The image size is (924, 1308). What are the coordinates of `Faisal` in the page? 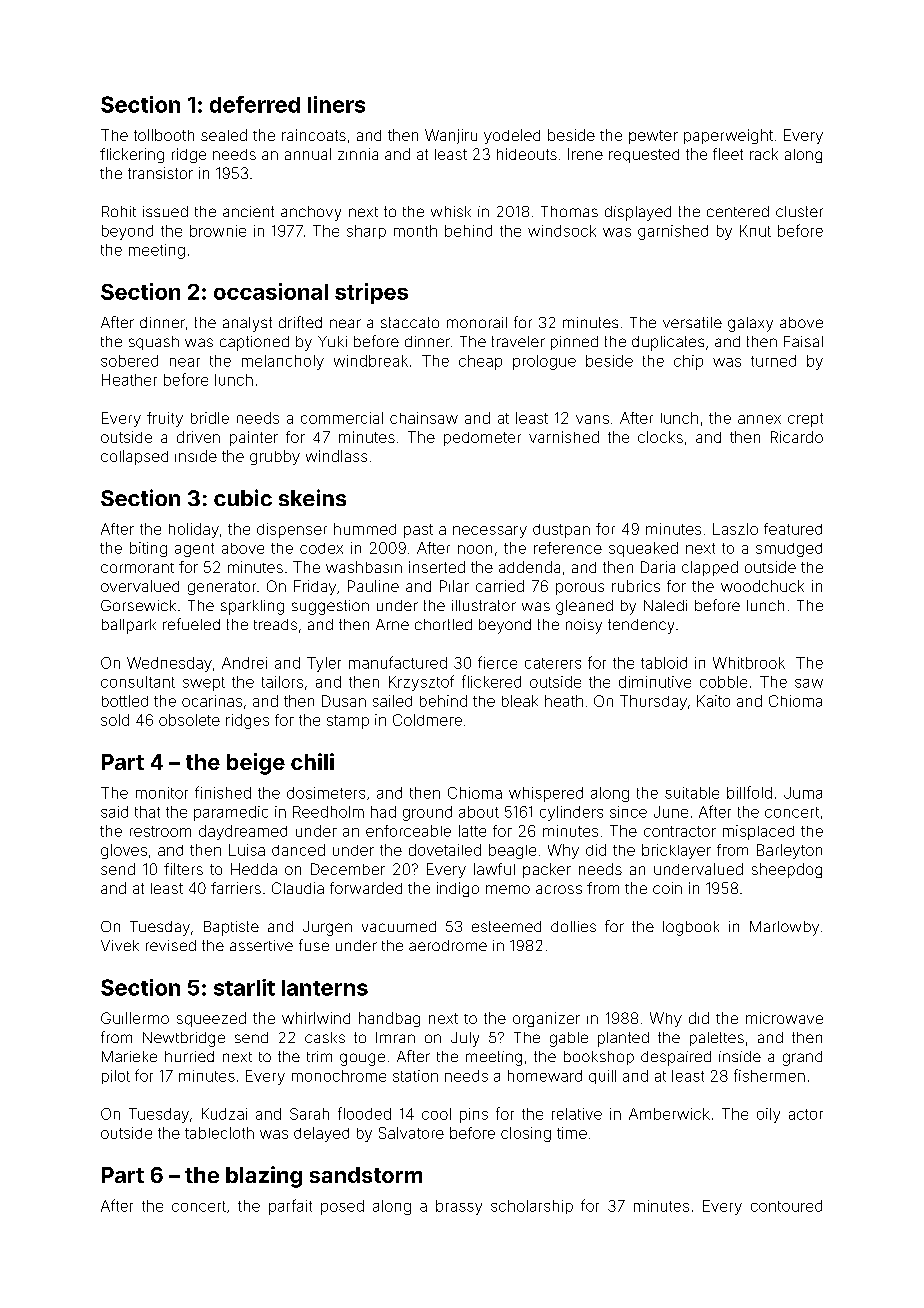 It's located at (803, 341).
